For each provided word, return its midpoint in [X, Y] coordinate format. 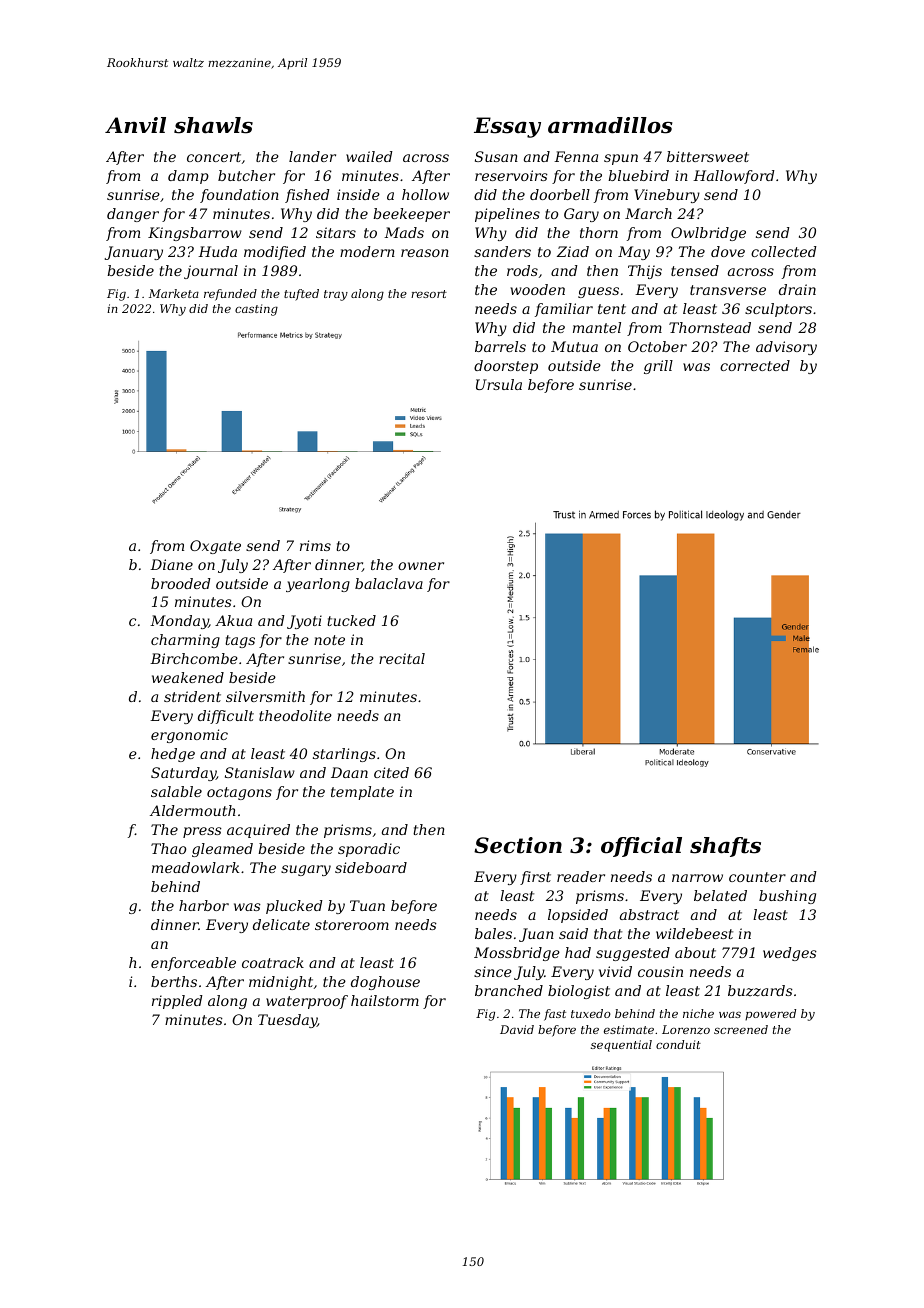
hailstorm [385, 1000]
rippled [177, 1002]
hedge [173, 755]
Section [518, 845]
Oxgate [215, 547]
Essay [507, 127]
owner [421, 566]
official [641, 847]
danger [133, 215]
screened [741, 1029]
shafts [725, 847]
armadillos [610, 125]
